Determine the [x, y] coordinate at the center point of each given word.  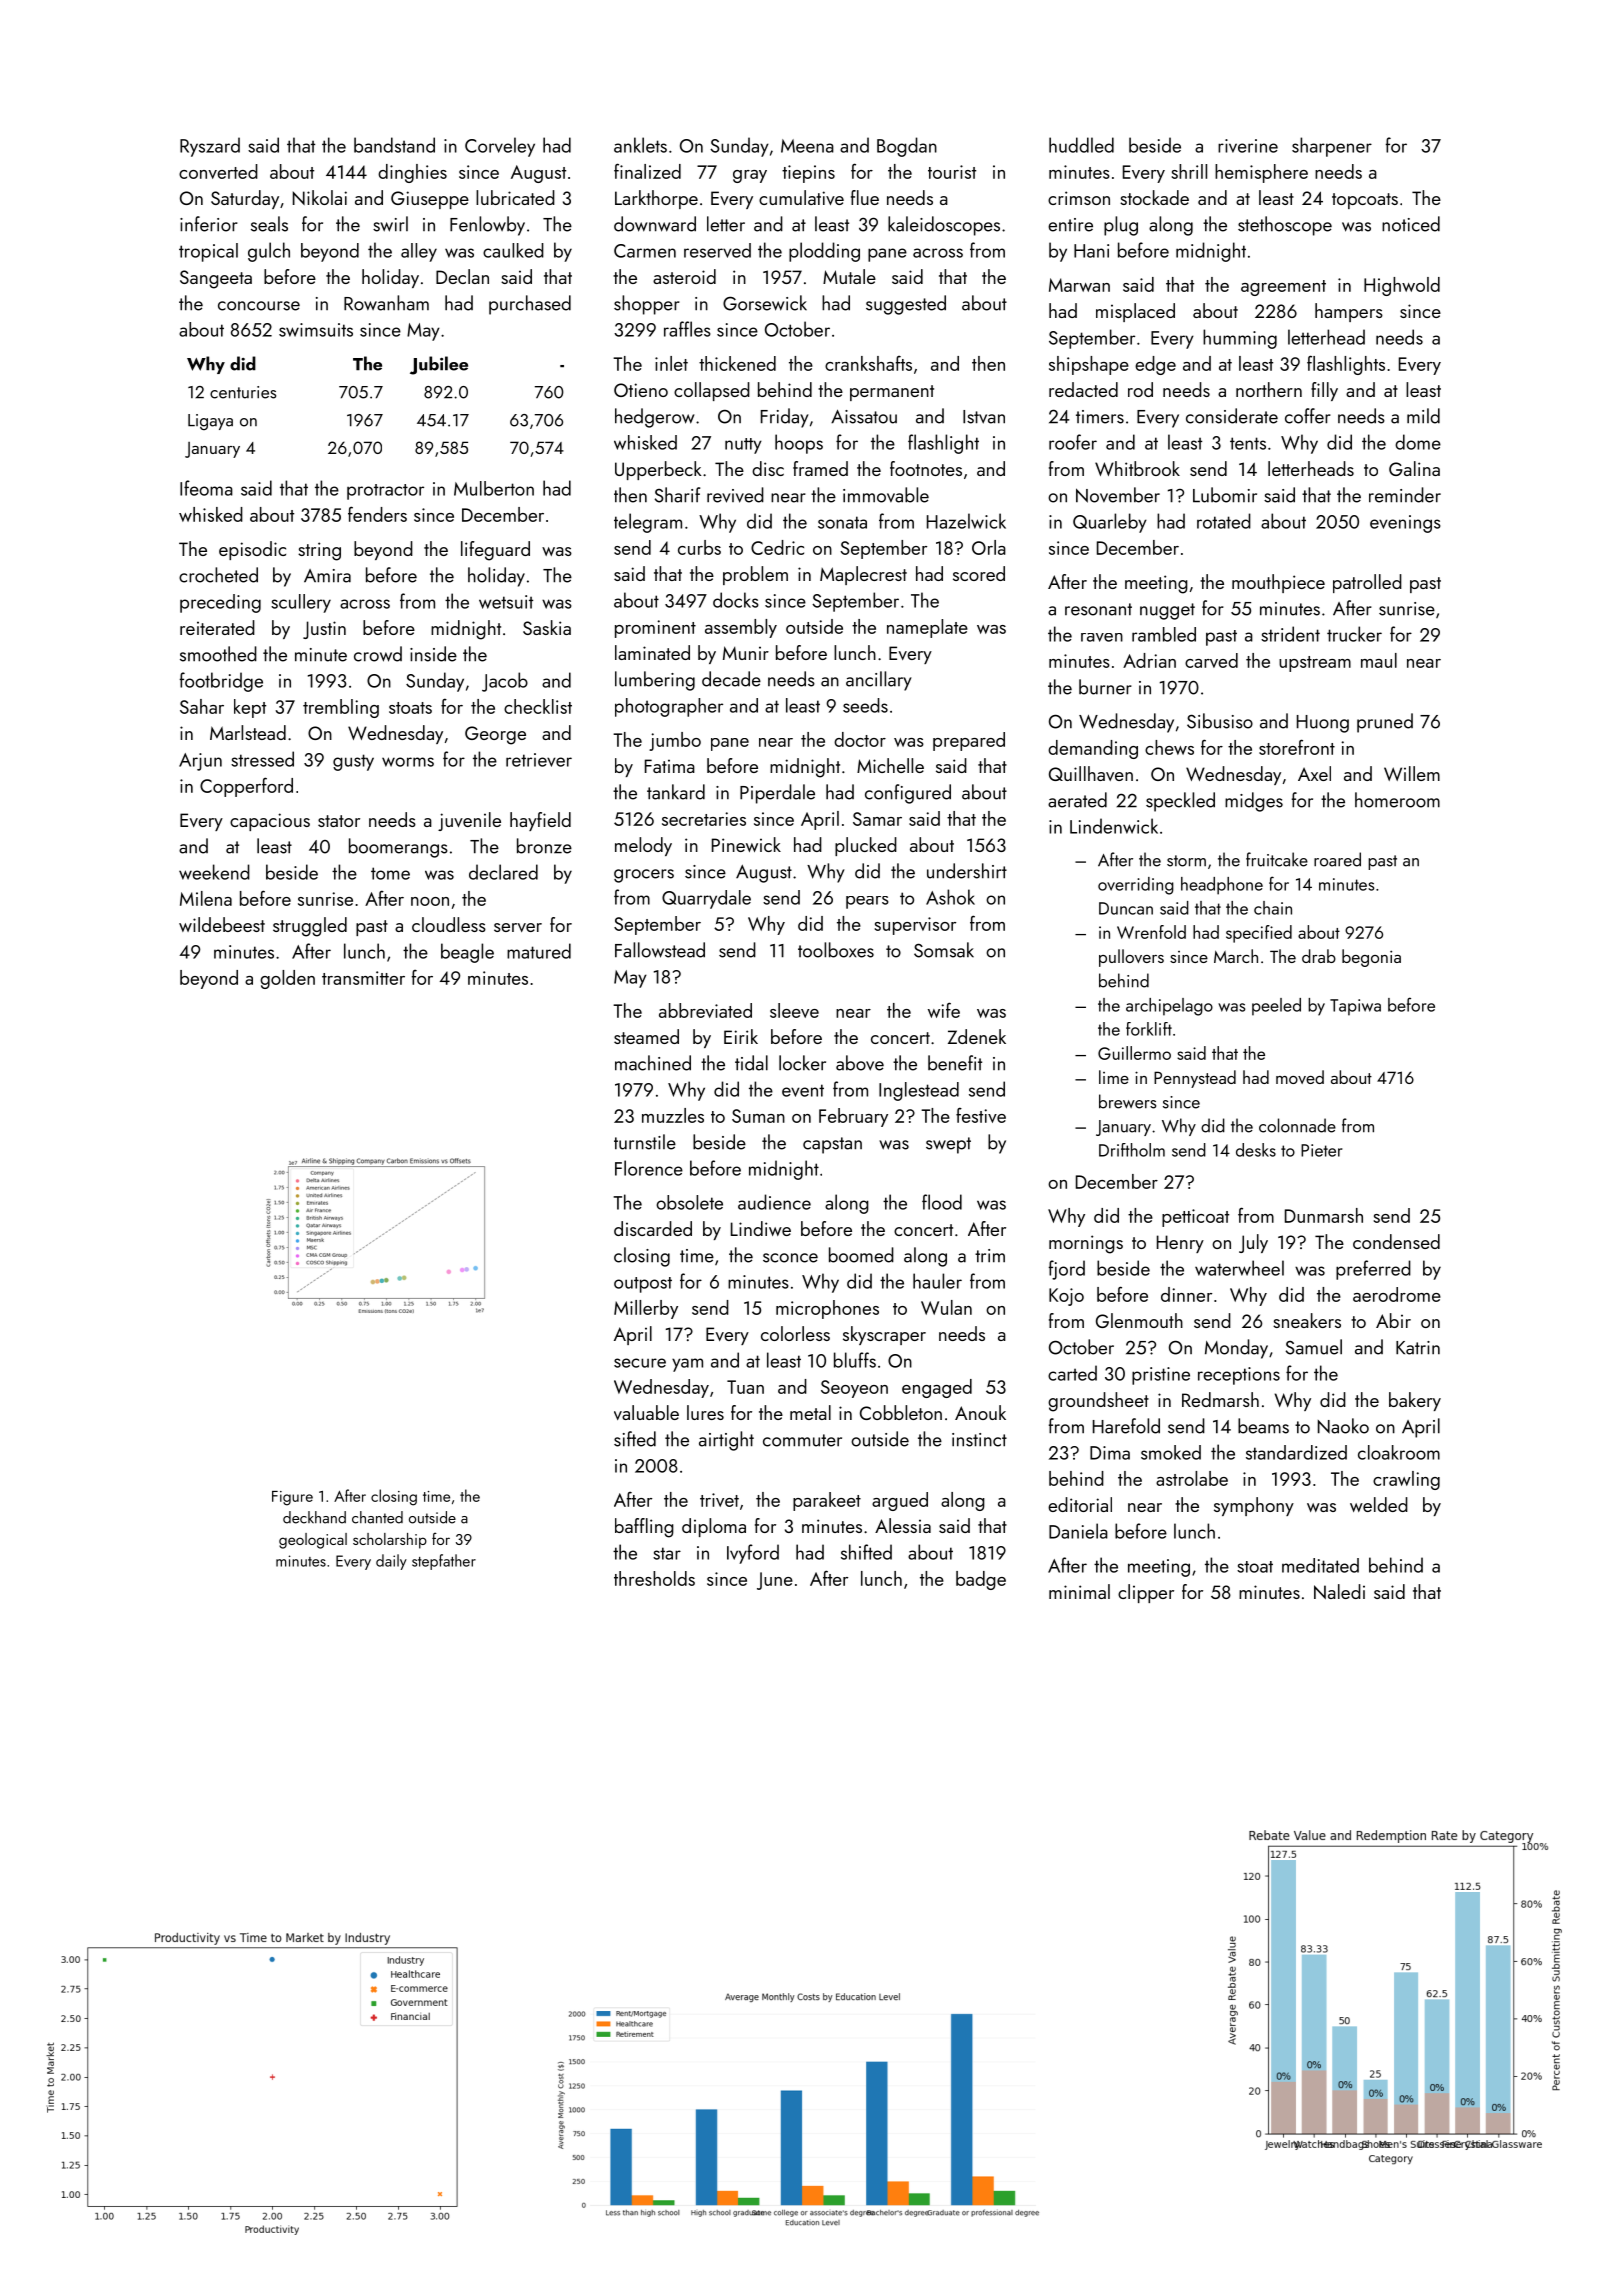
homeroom [1397, 800]
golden [287, 979]
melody [643, 846]
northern [1269, 389]
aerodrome [1397, 1294]
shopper [647, 305]
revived [735, 495]
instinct [979, 1440]
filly [1324, 391]
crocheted [218, 575]
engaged [937, 1388]
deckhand [314, 1517]
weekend [214, 872]
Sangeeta [216, 279]
